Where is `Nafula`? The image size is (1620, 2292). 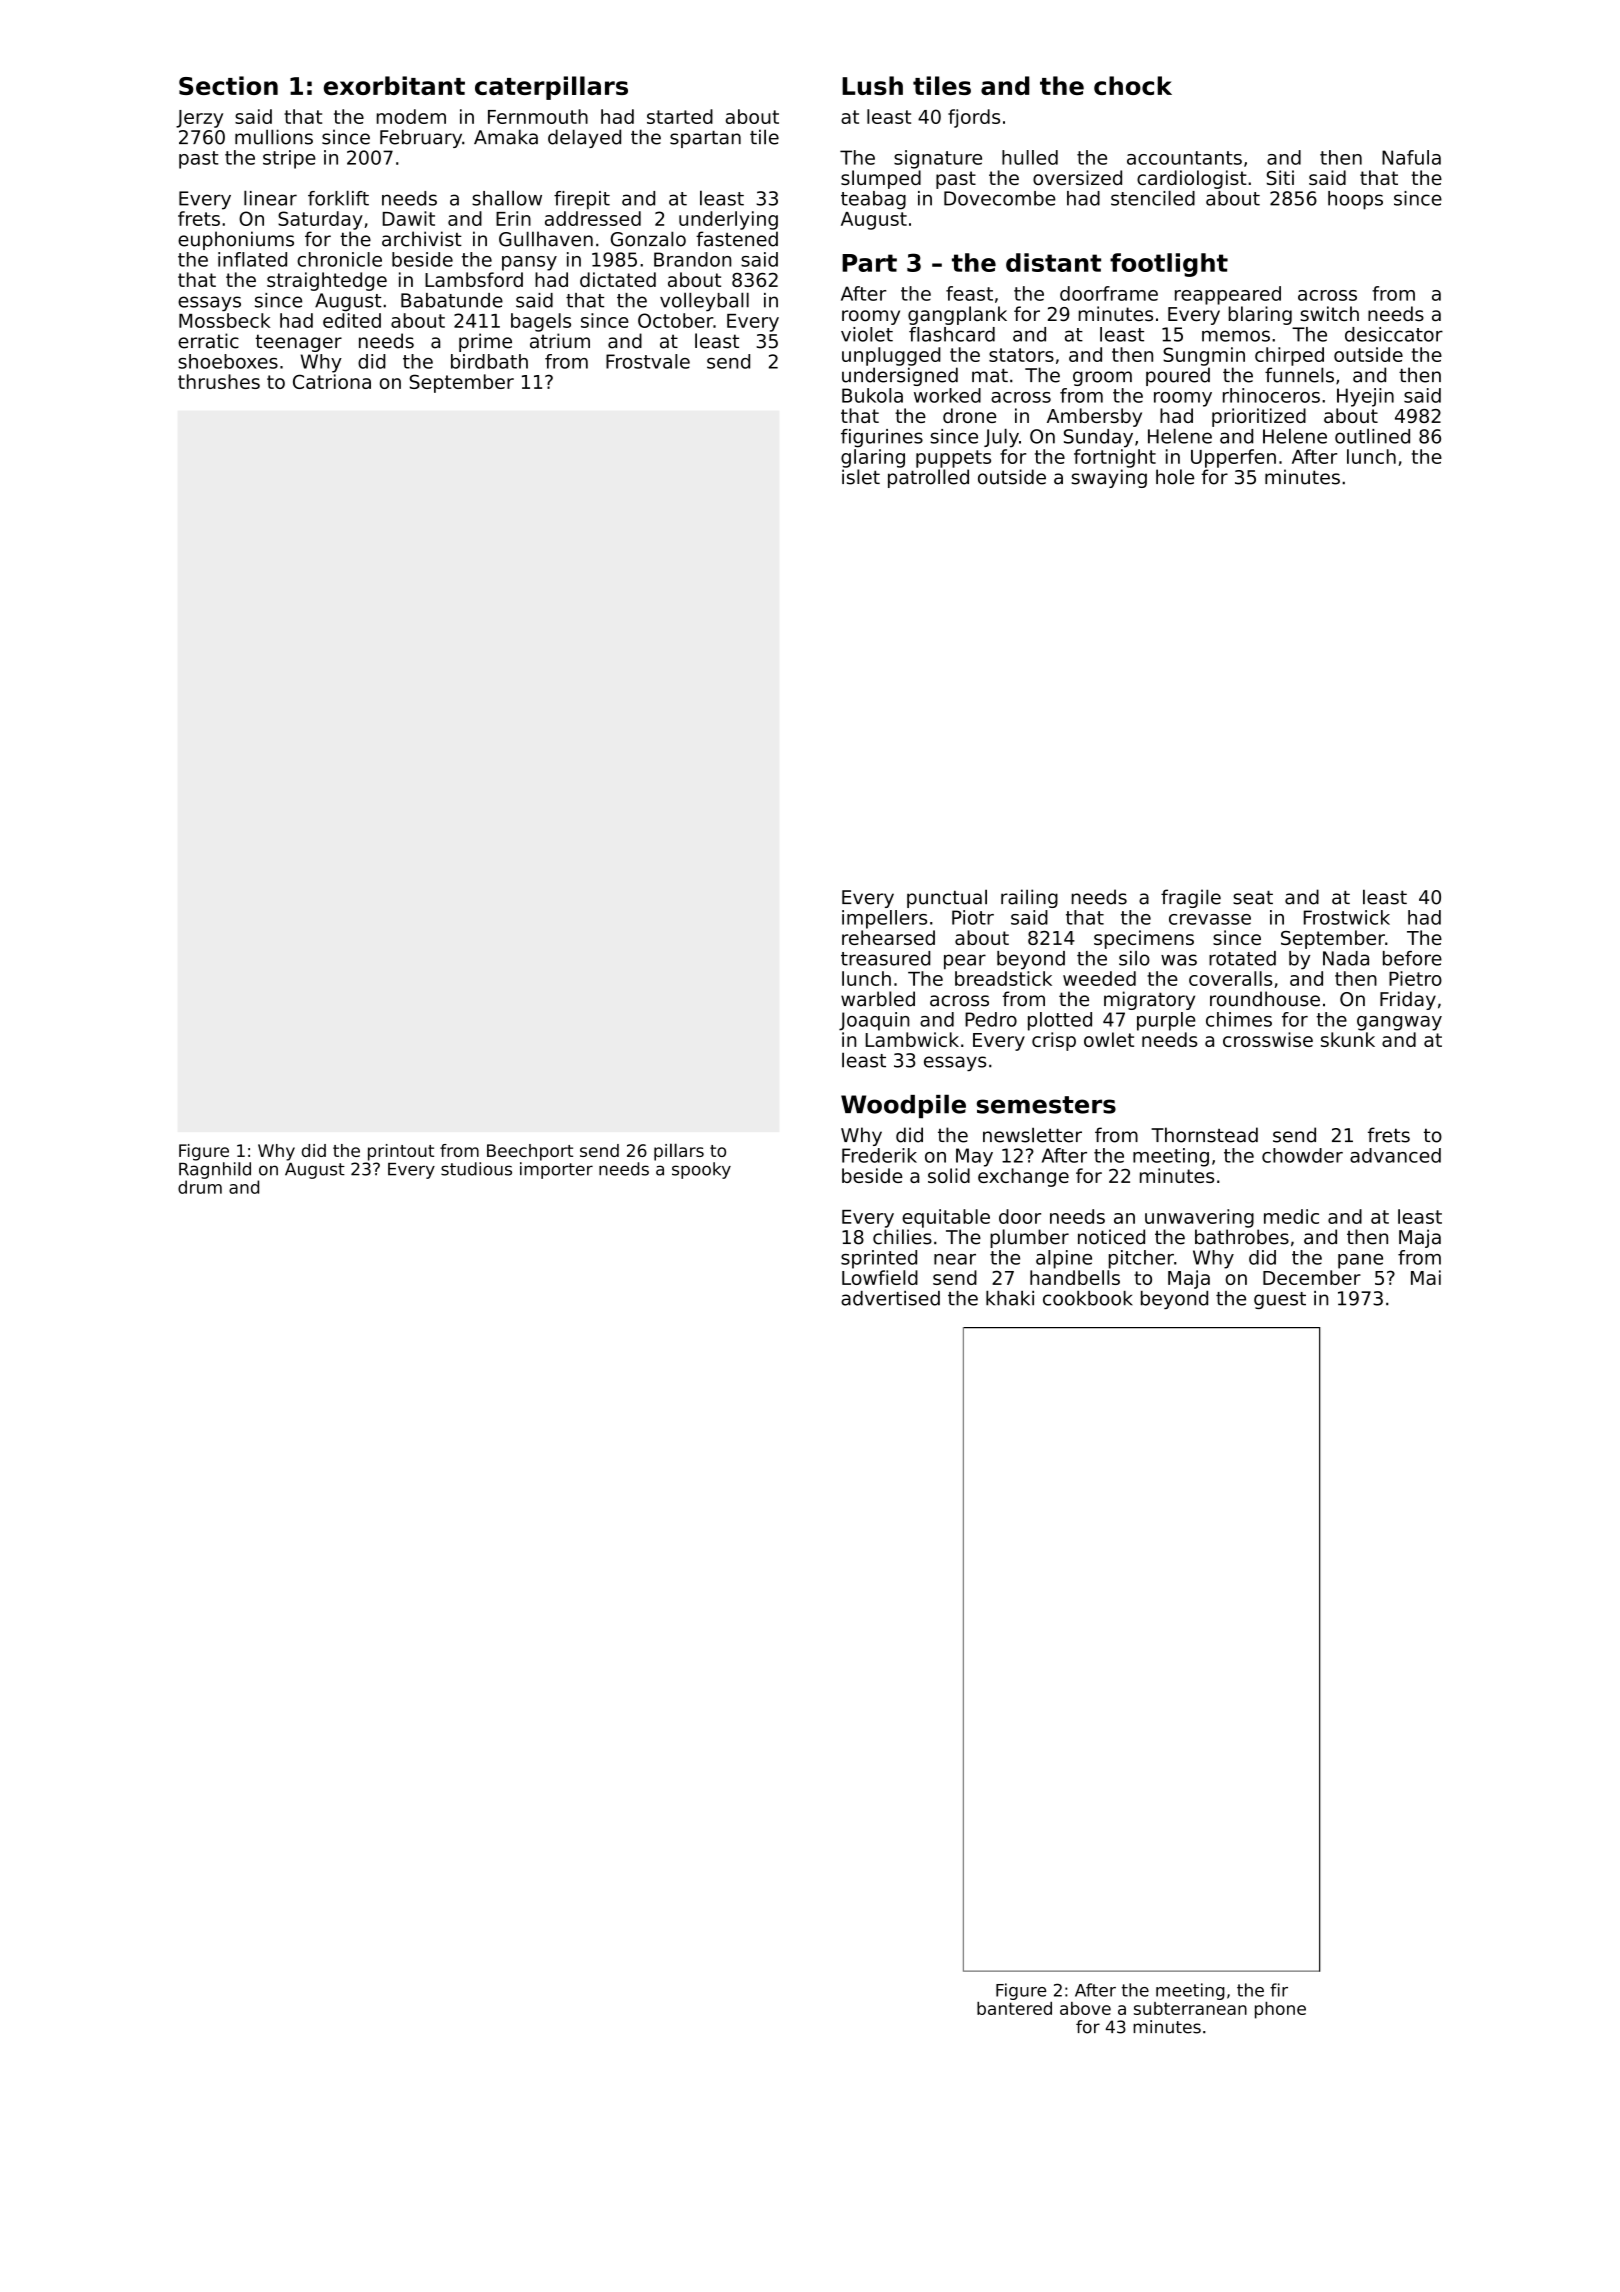
Nafula is located at coordinates (1411, 157).
